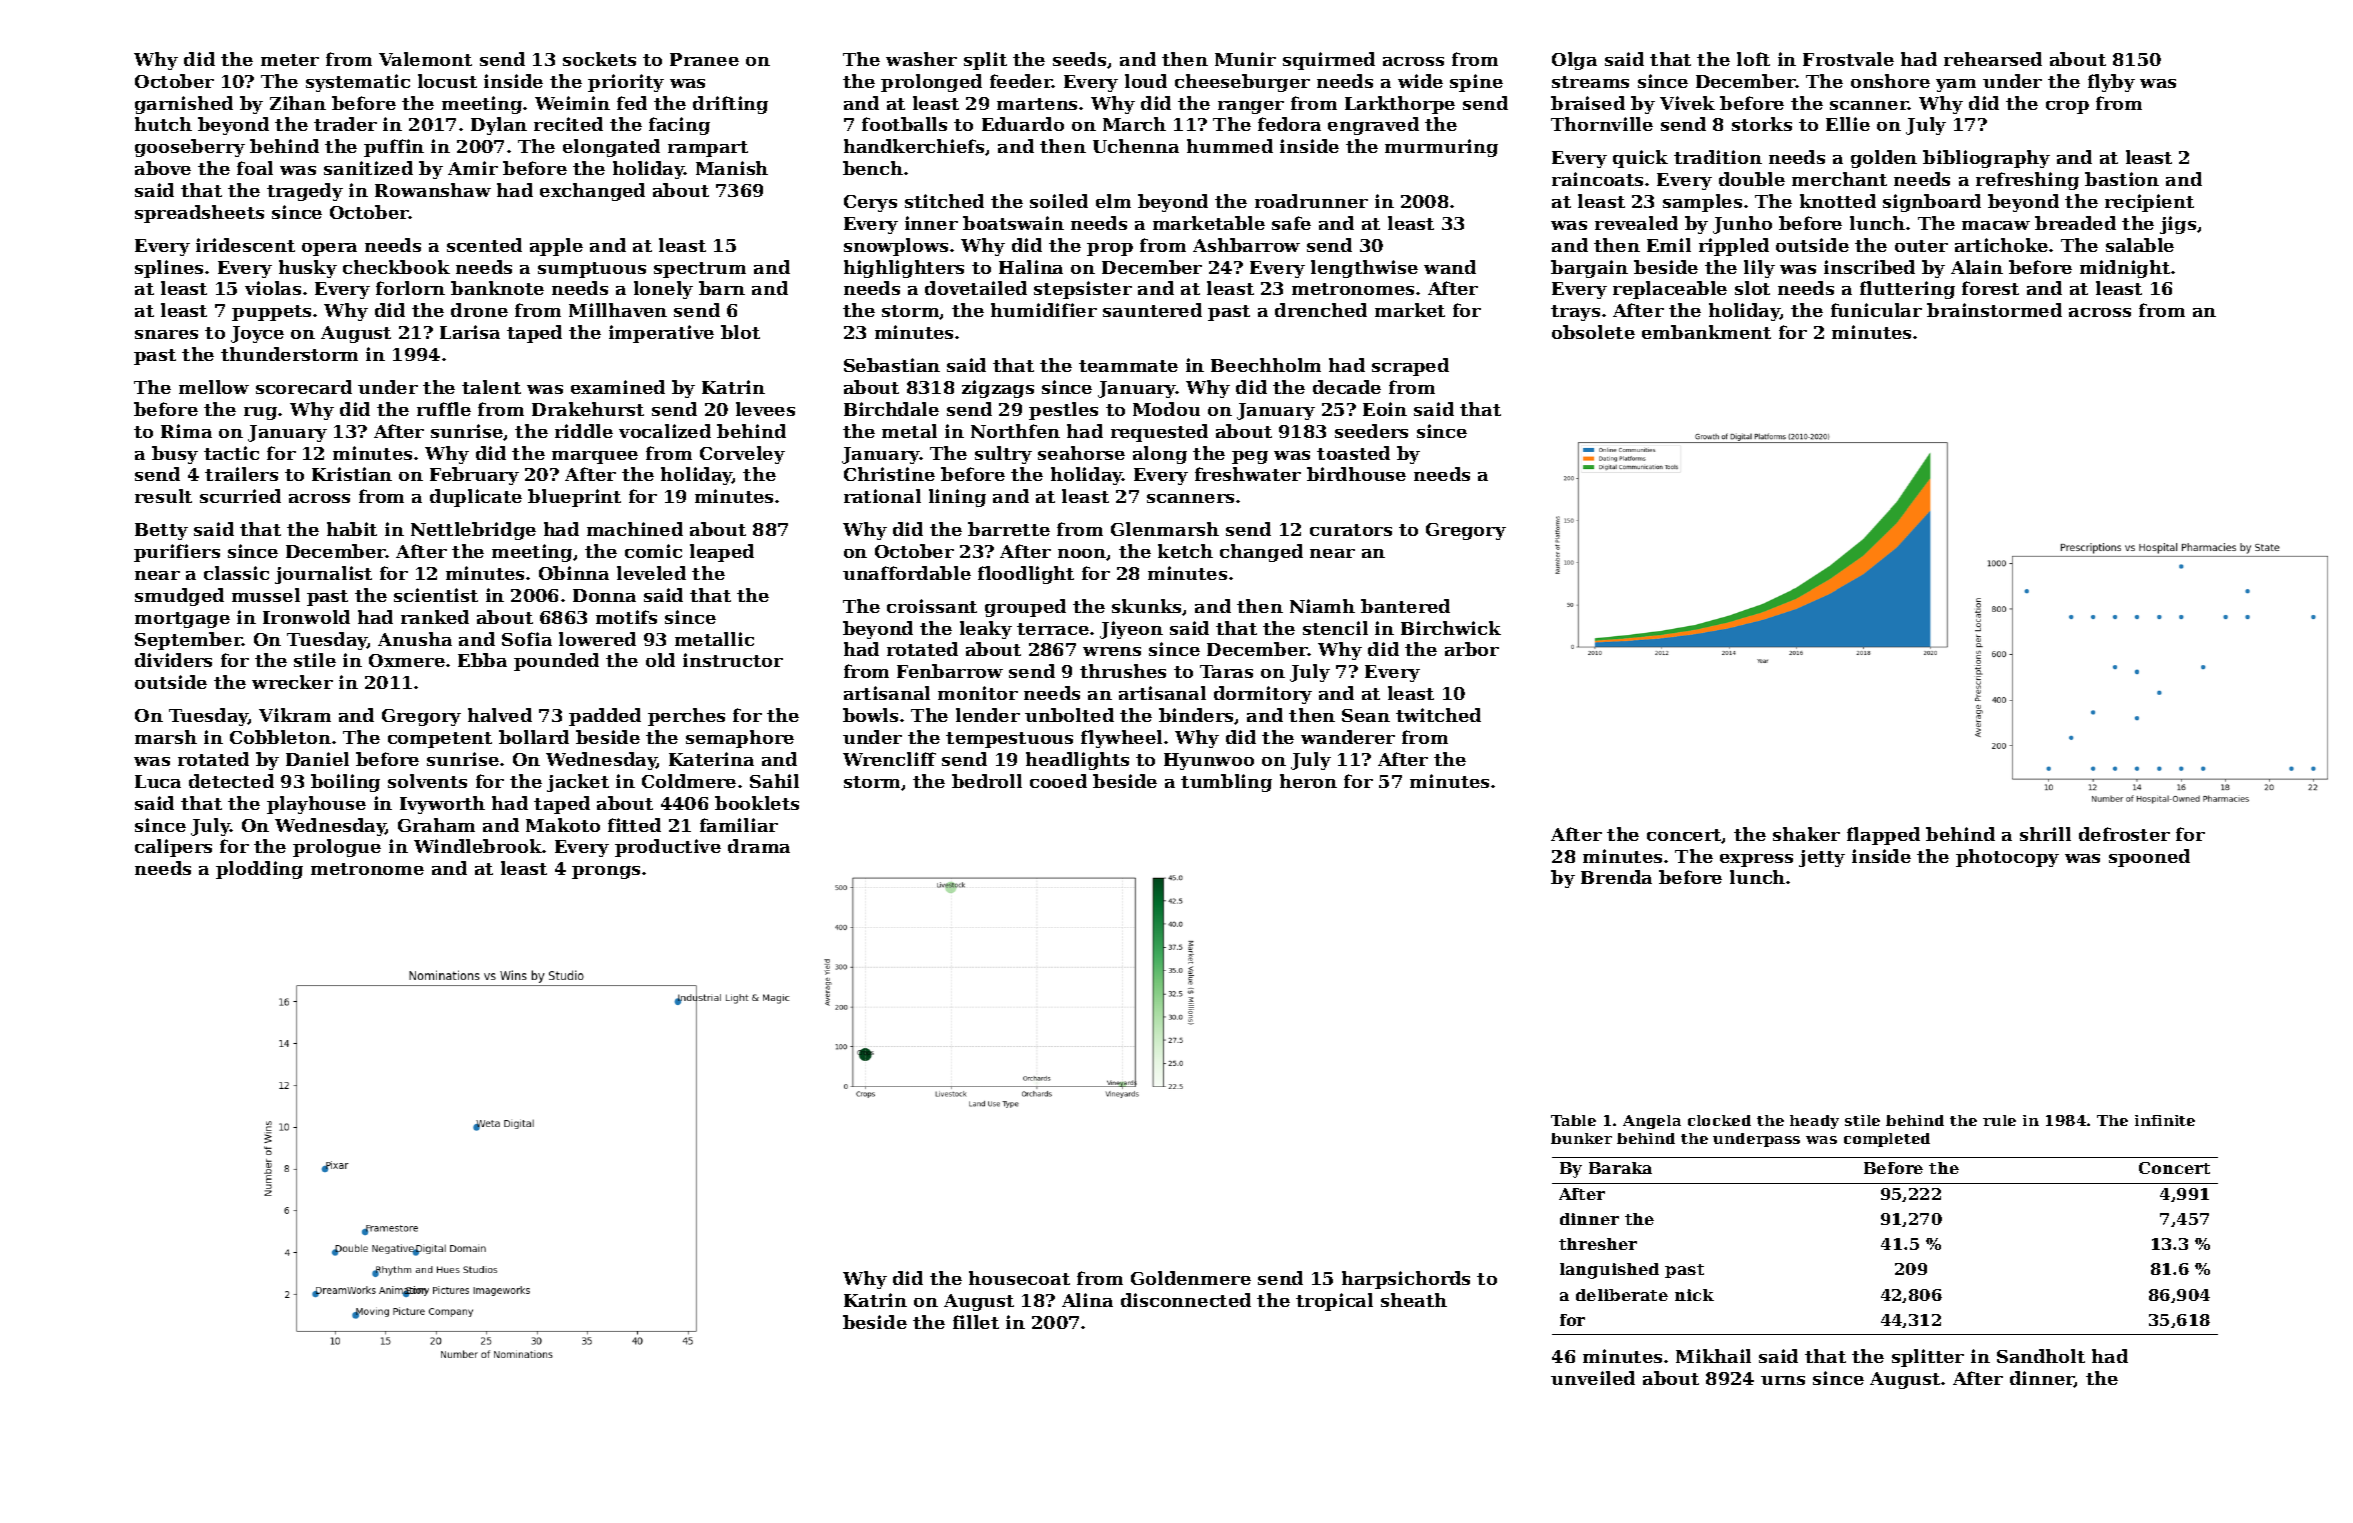 Image resolution: width=2353 pixels, height=1523 pixels. What do you see at coordinates (1999, 1120) in the screenshot?
I see `rule` at bounding box center [1999, 1120].
